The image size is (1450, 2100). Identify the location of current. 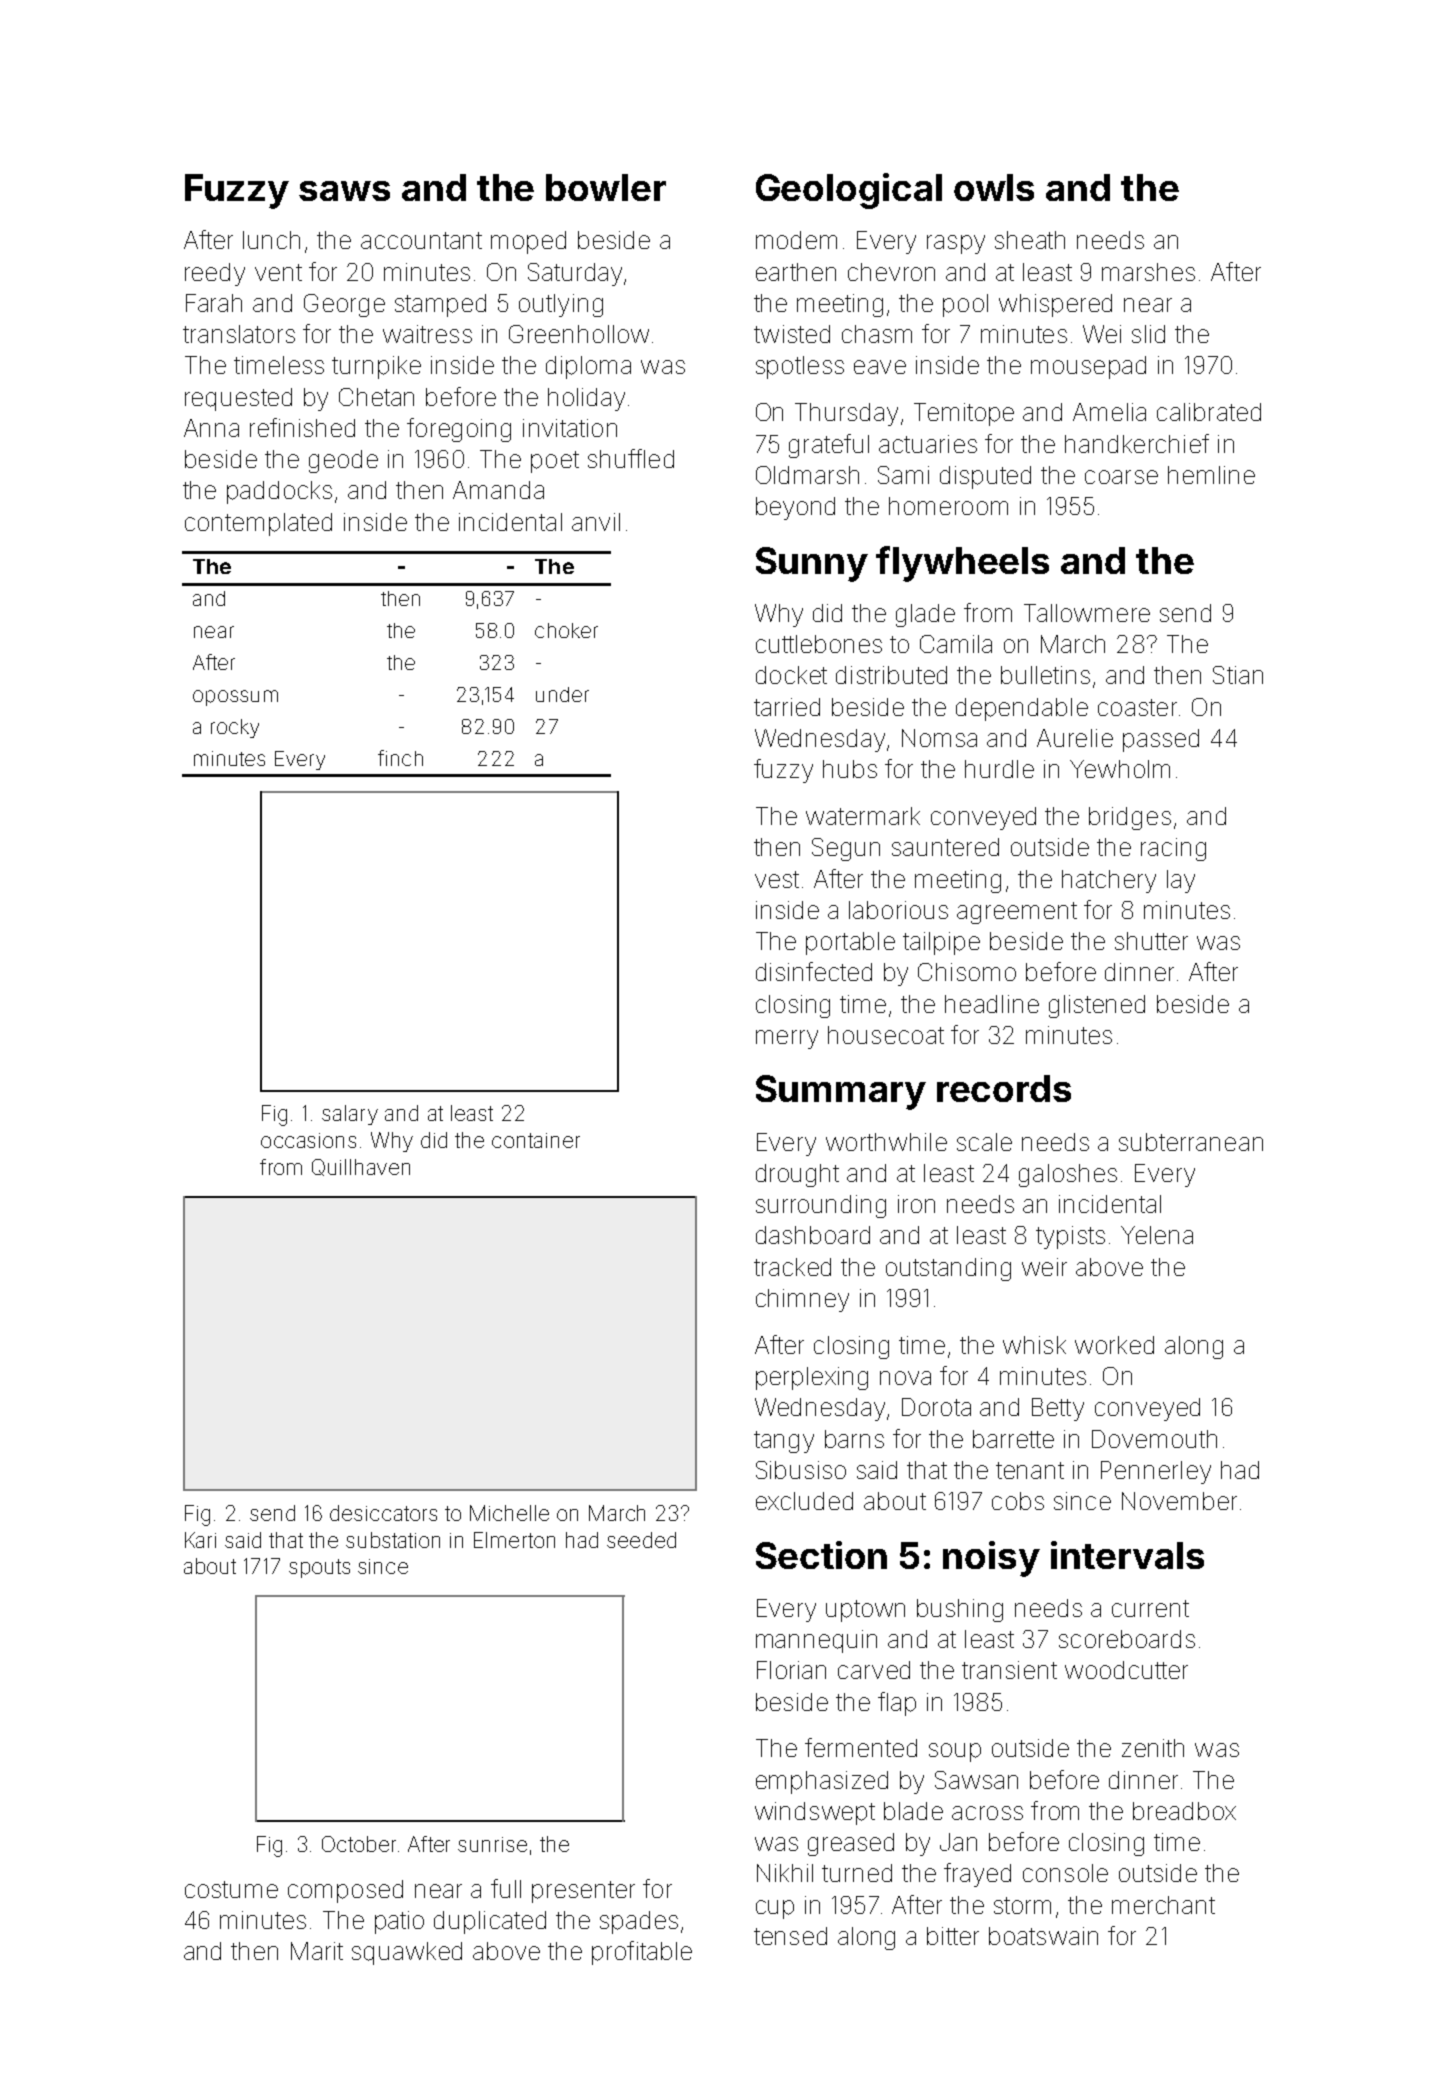
(1150, 1608).
